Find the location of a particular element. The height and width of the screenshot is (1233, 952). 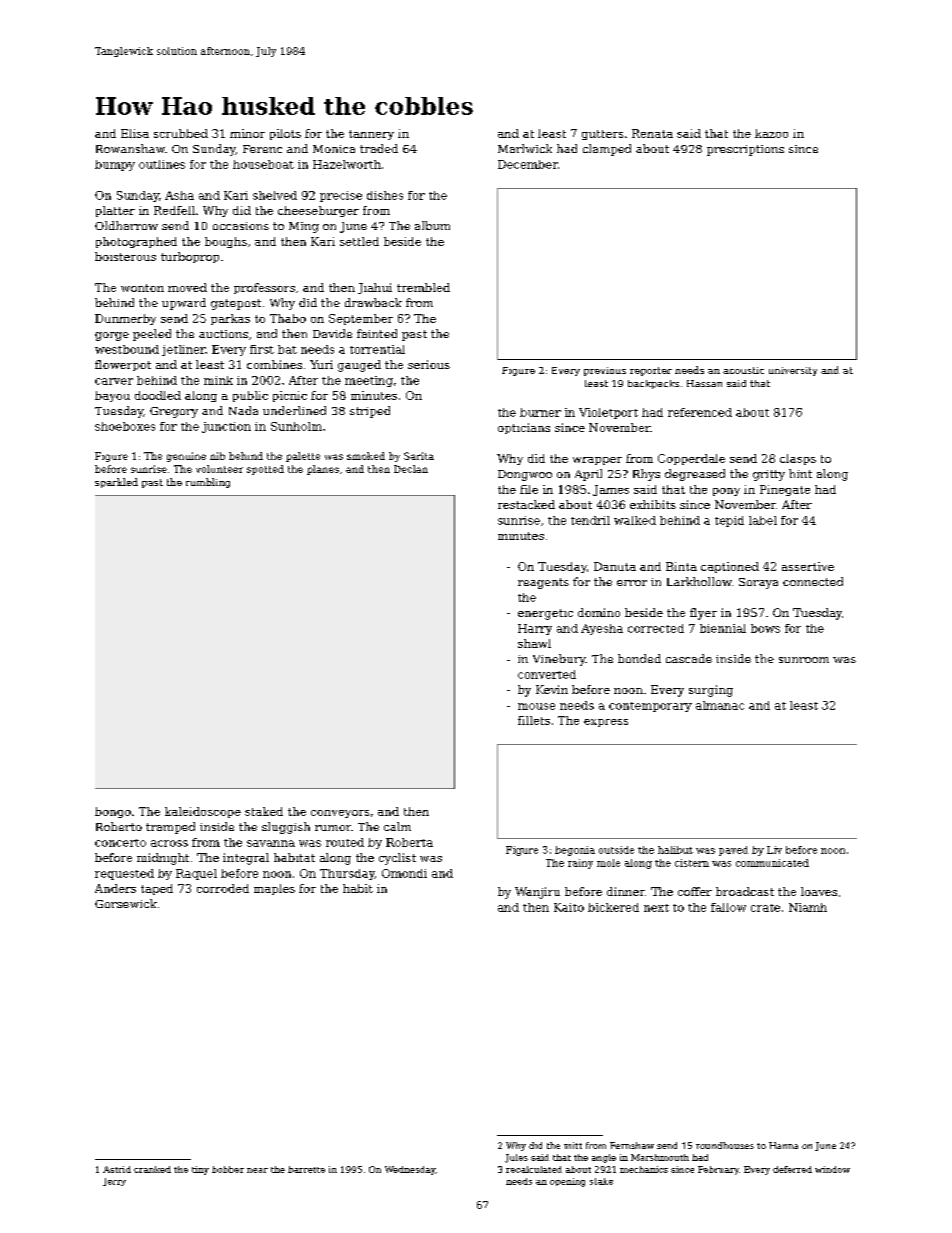

near is located at coordinates (257, 1170).
